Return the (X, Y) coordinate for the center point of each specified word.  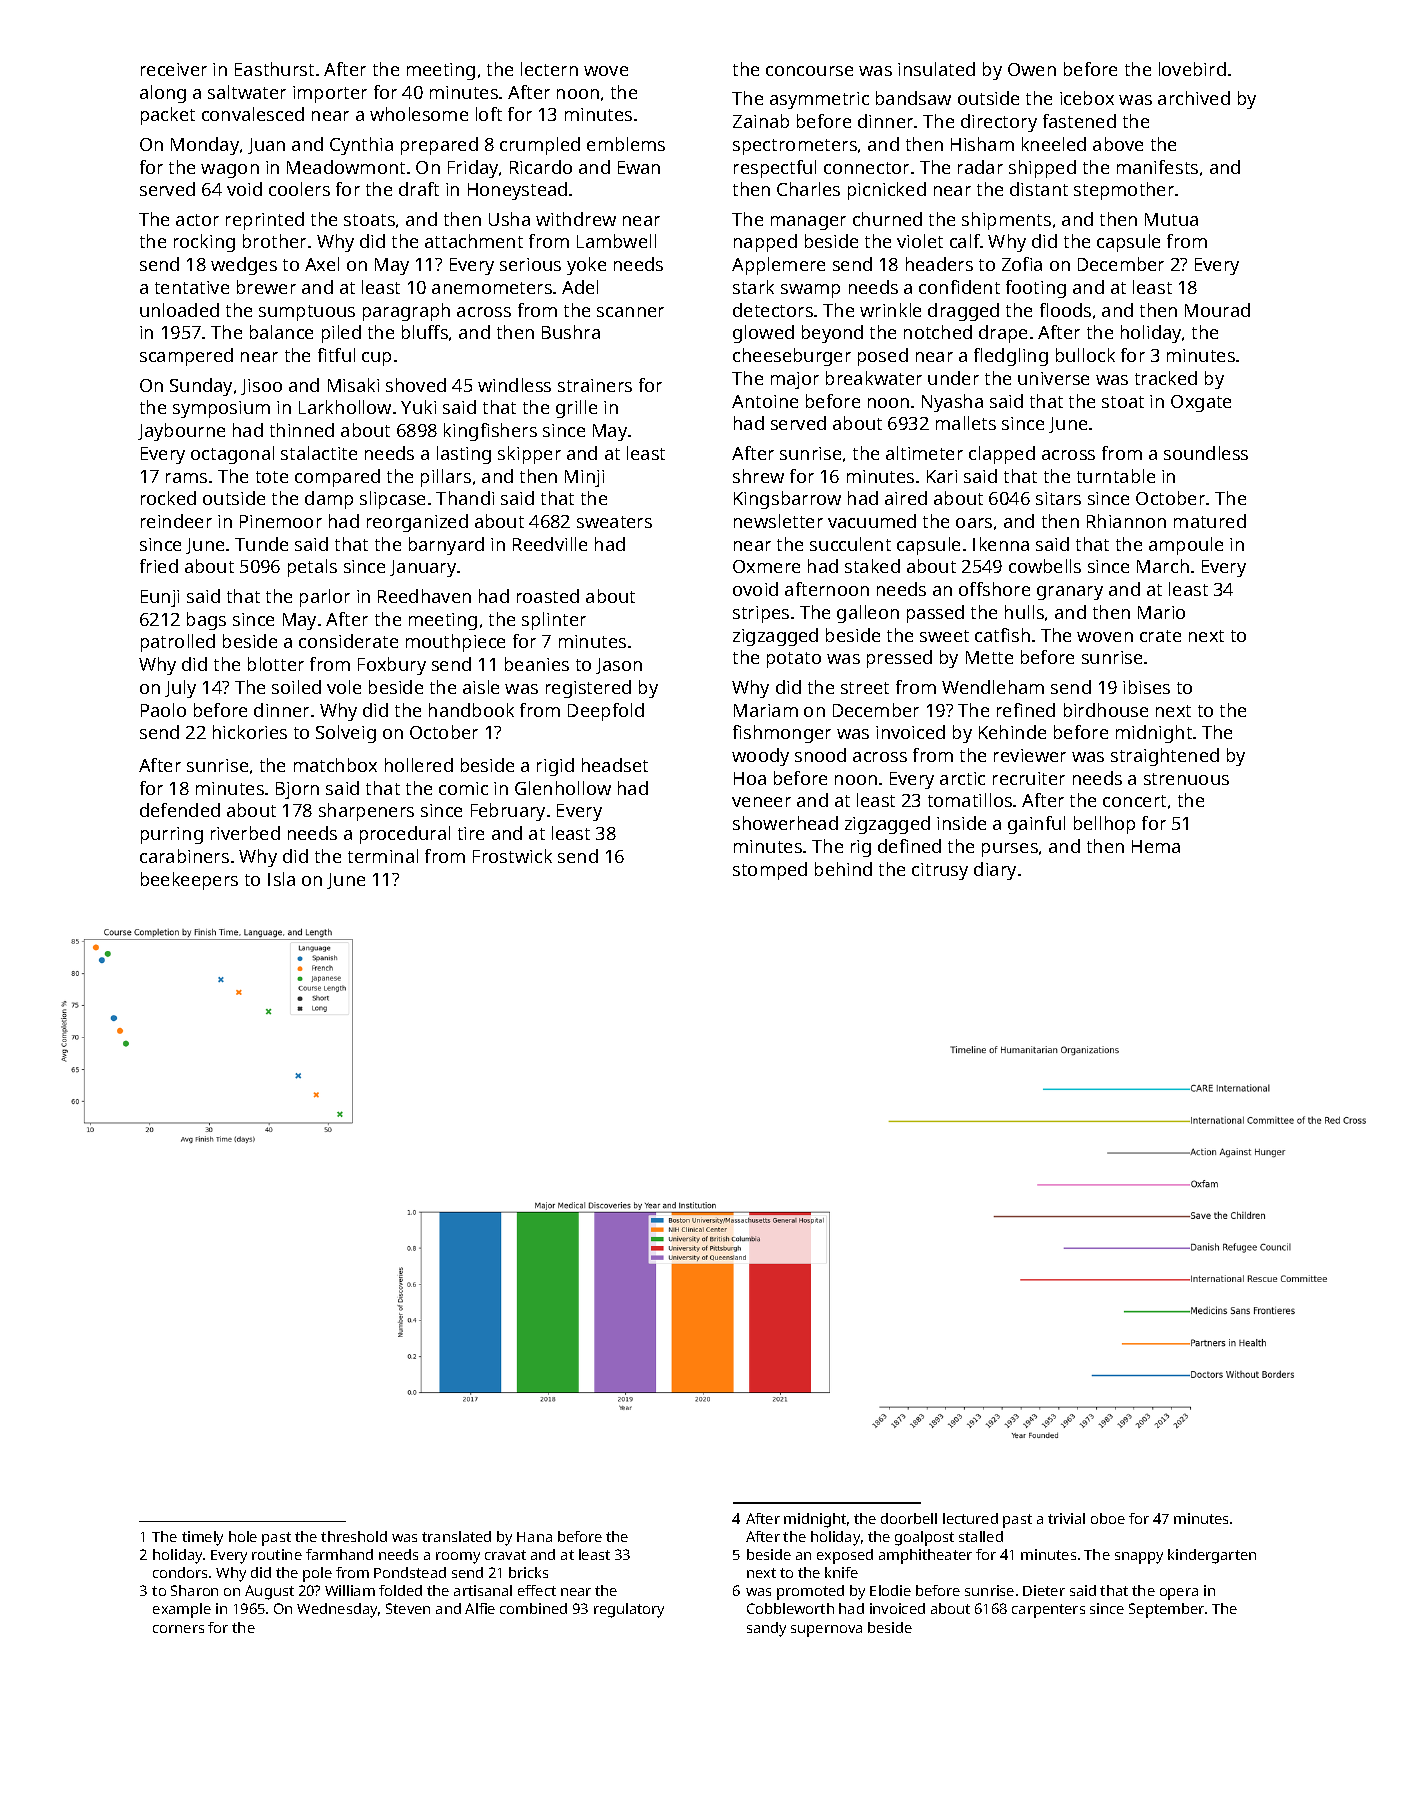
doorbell (909, 1518)
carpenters (1048, 1611)
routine (277, 1554)
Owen (1032, 69)
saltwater (247, 92)
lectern (549, 69)
